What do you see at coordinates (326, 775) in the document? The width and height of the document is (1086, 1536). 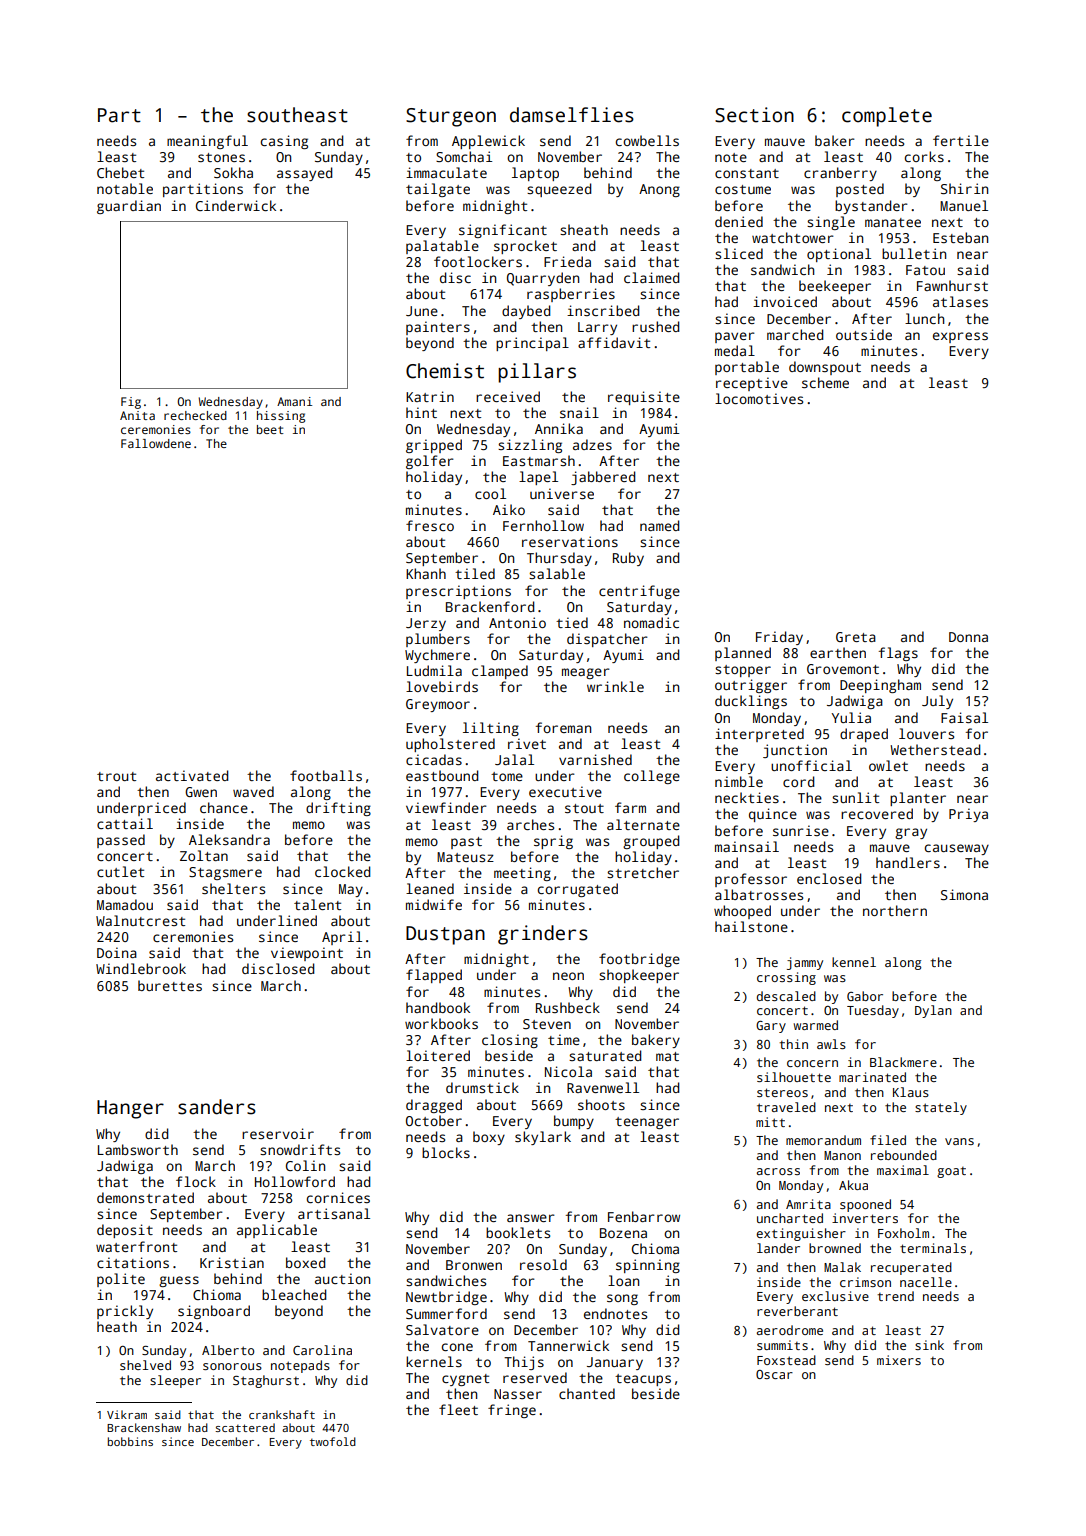 I see `footballs` at bounding box center [326, 775].
